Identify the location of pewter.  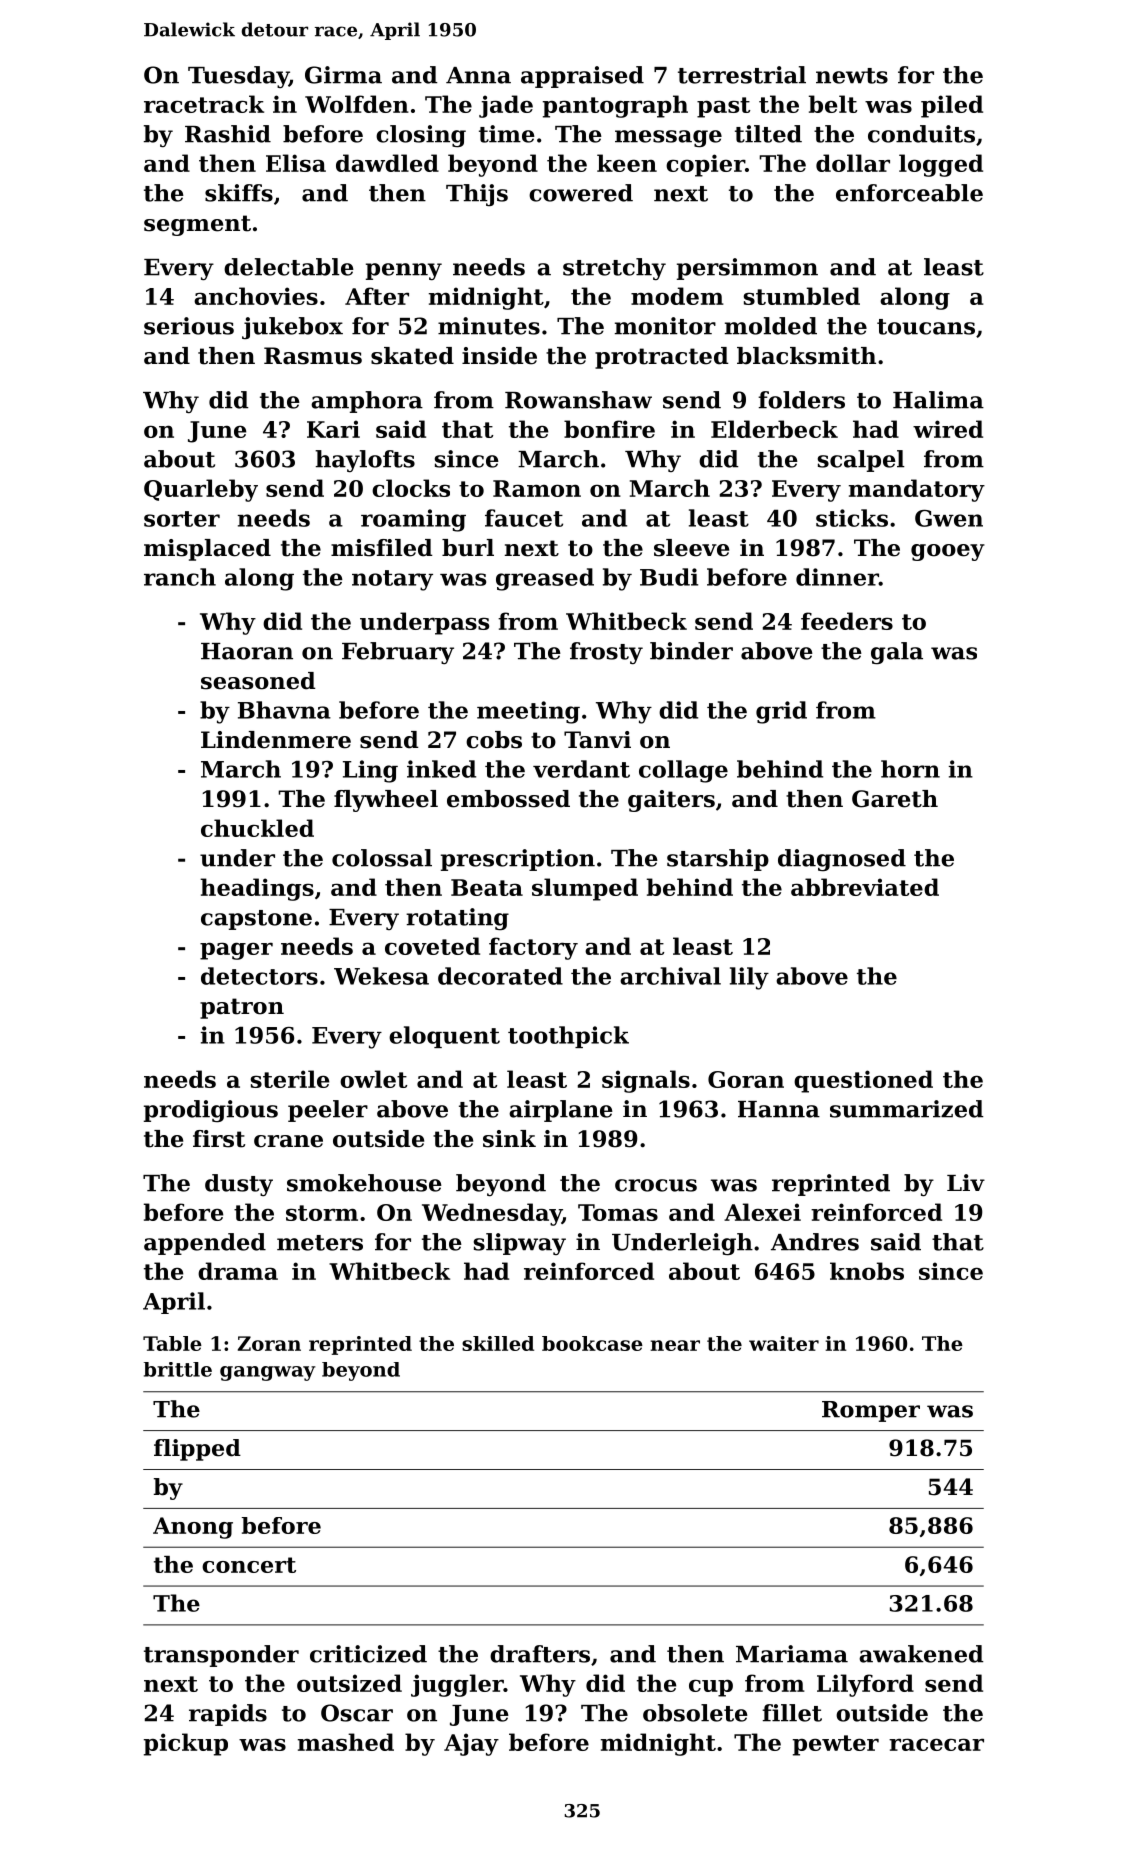
(836, 1745).
